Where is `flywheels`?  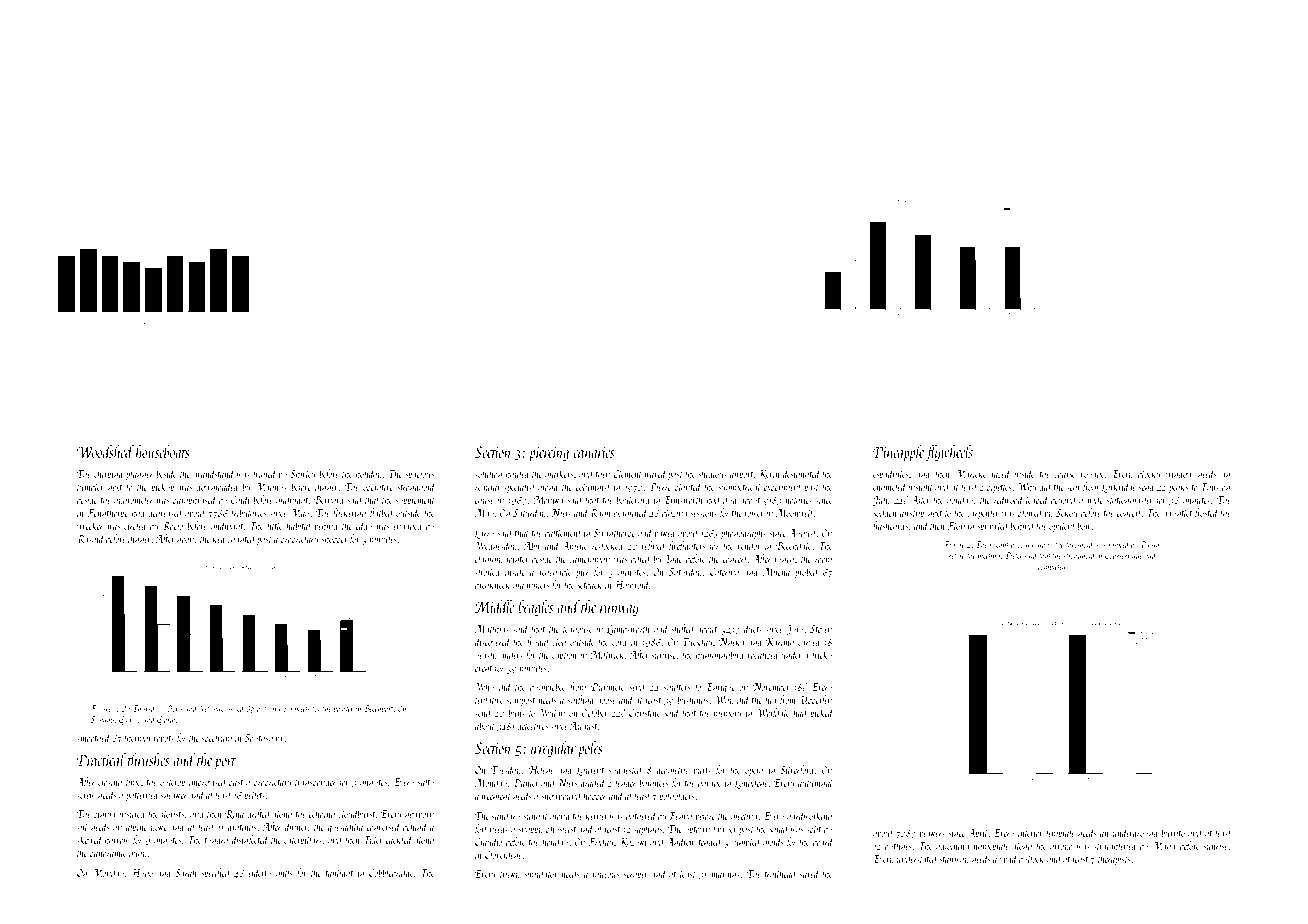
flywheels is located at coordinates (949, 453).
